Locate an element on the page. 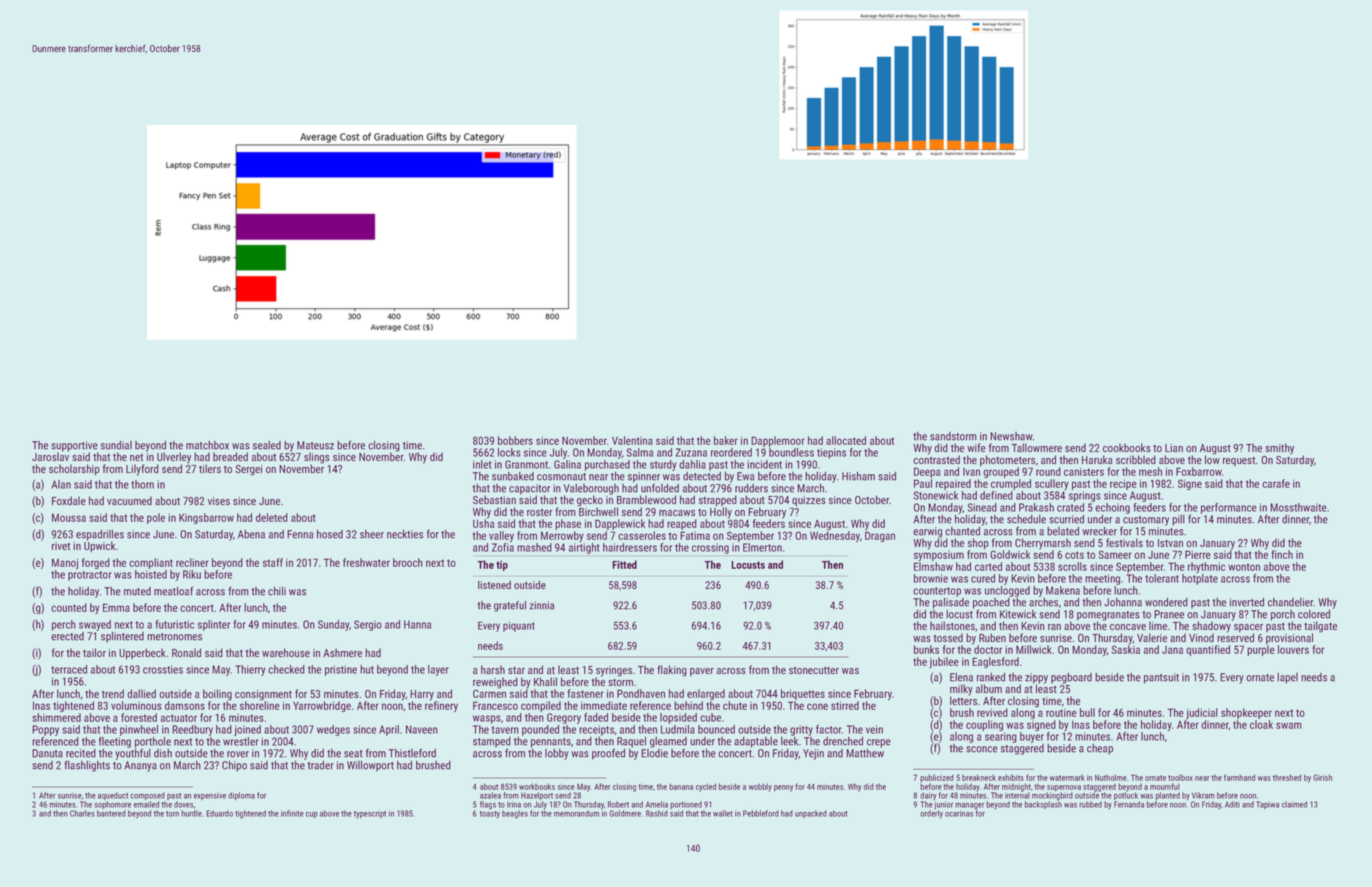 This page has width=1372, height=887. warehouse is located at coordinates (286, 652).
